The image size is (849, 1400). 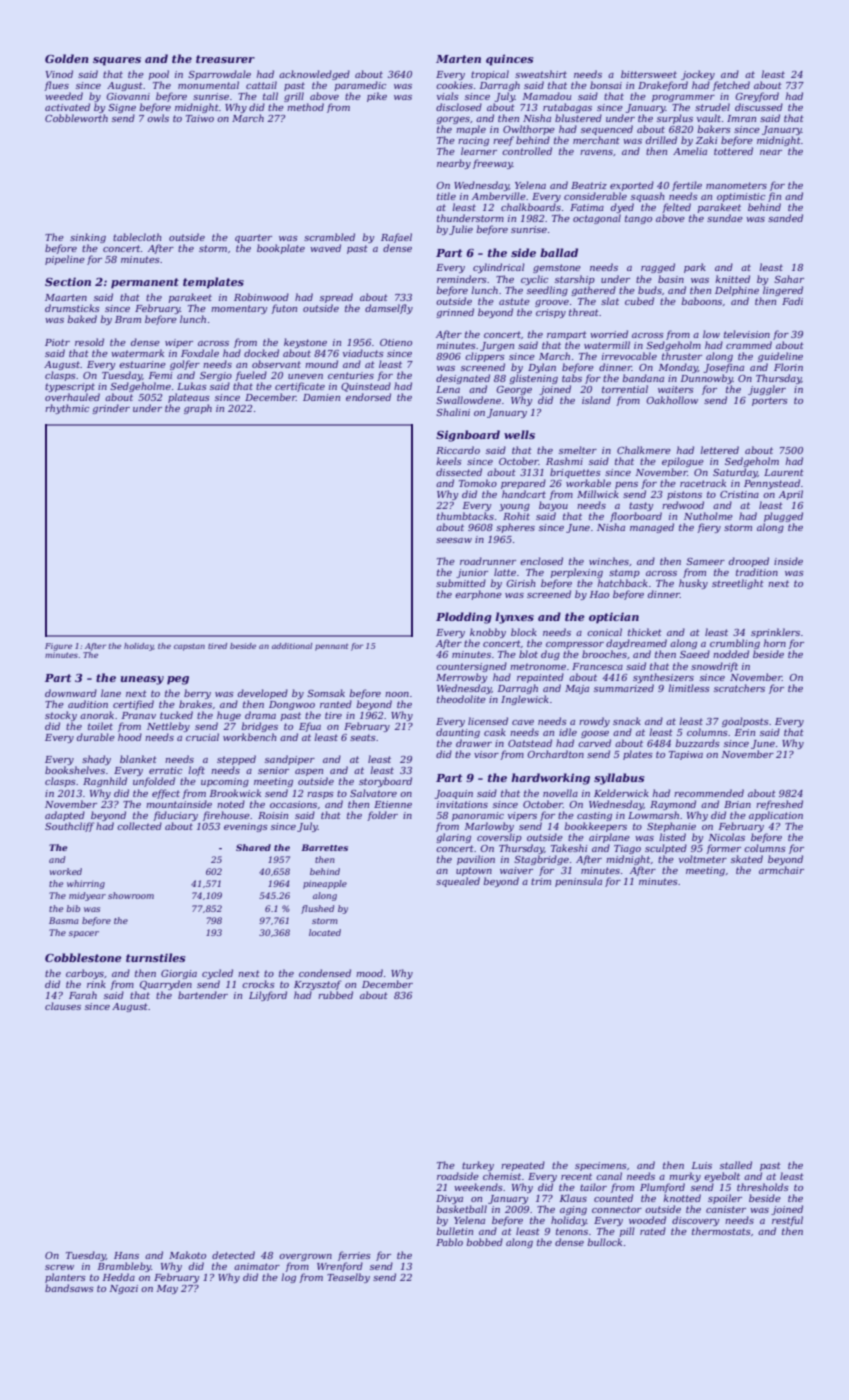 What do you see at coordinates (604, 654) in the screenshot?
I see `brooches` at bounding box center [604, 654].
